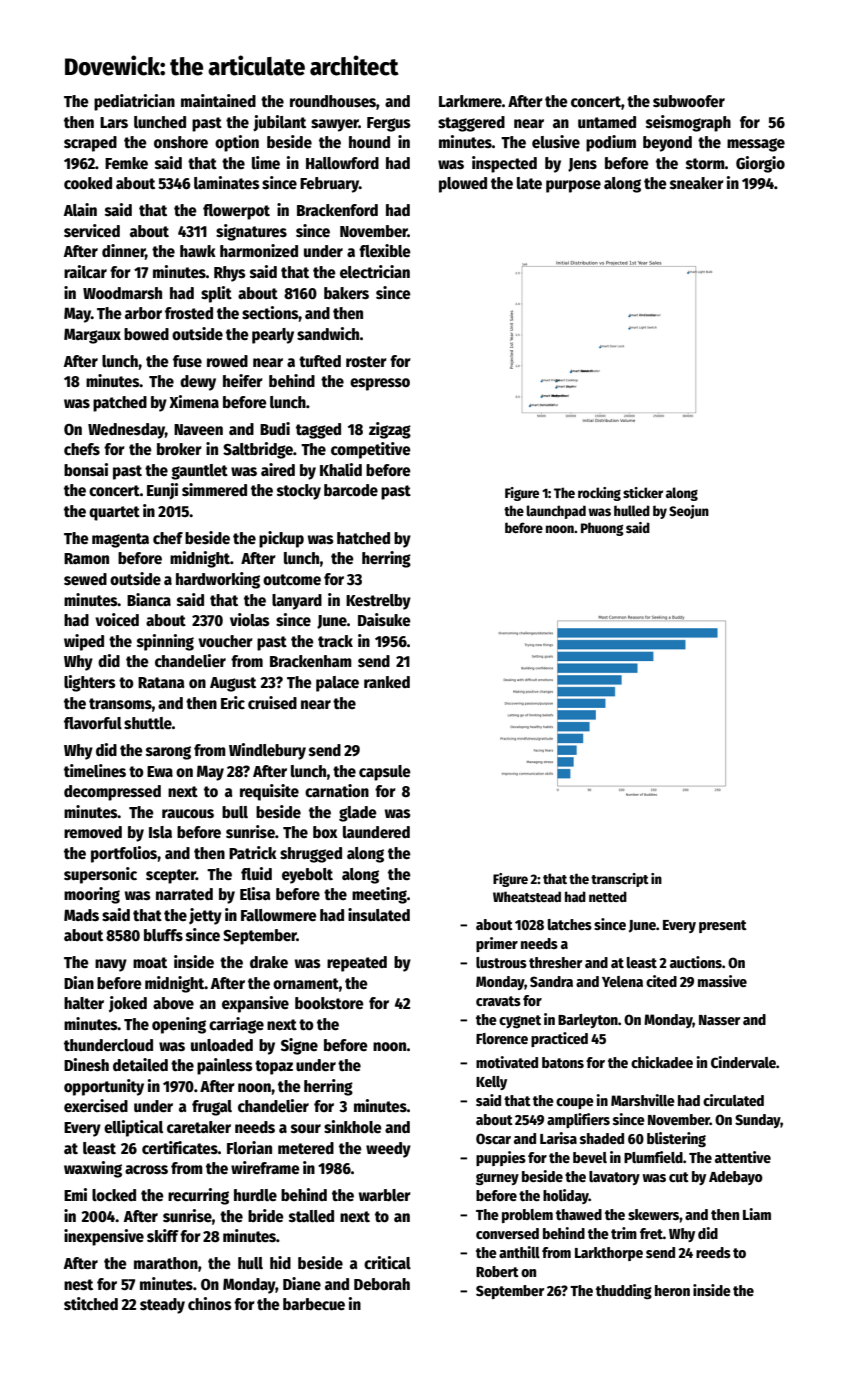 This image has width=849, height=1400. I want to click on seismograph, so click(688, 123).
